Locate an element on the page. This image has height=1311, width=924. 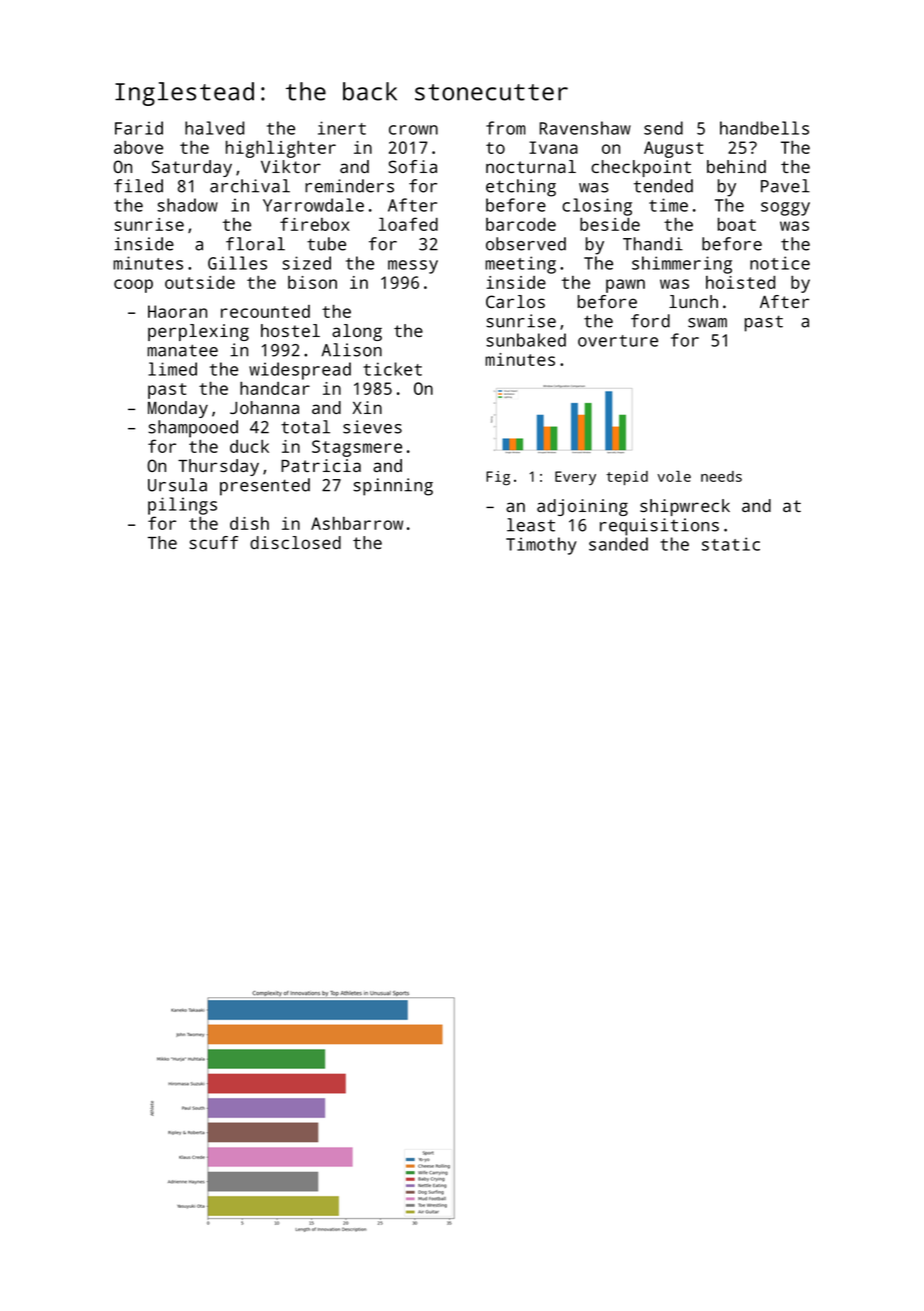
soggy is located at coordinates (785, 209).
